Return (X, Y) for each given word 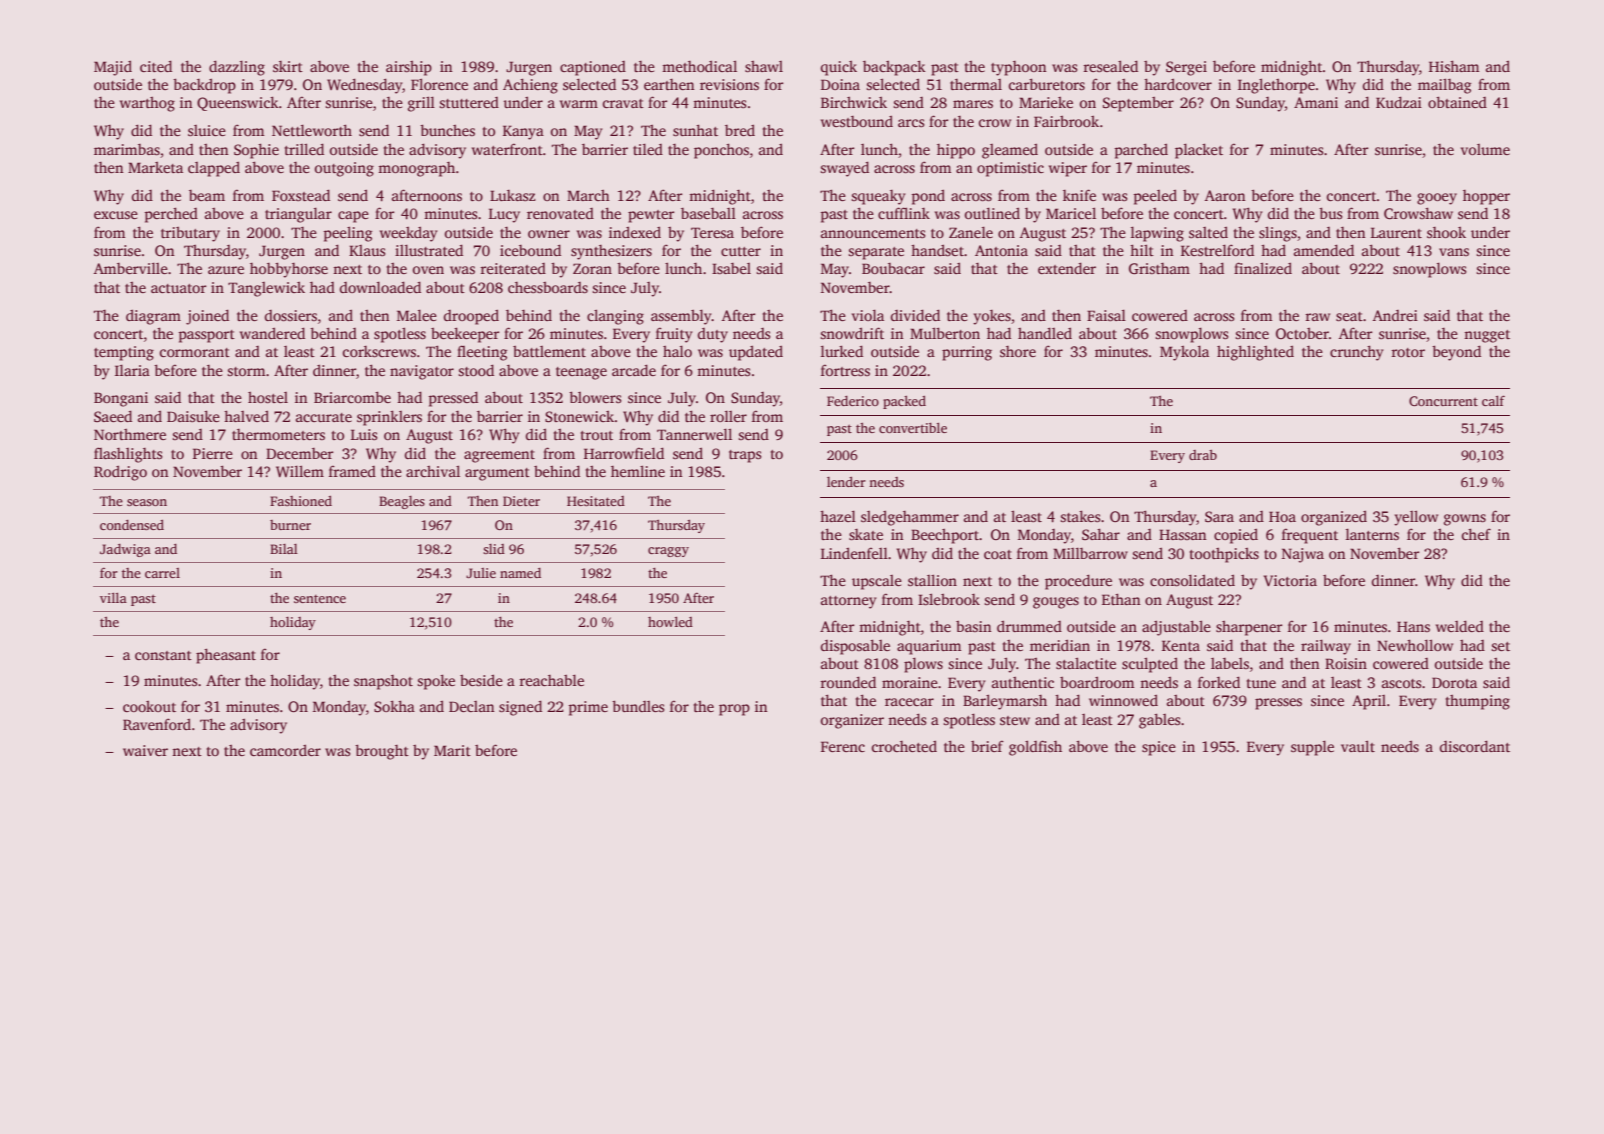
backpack (894, 68)
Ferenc (843, 746)
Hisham (1454, 66)
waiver (145, 750)
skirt (288, 66)
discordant (1475, 746)
